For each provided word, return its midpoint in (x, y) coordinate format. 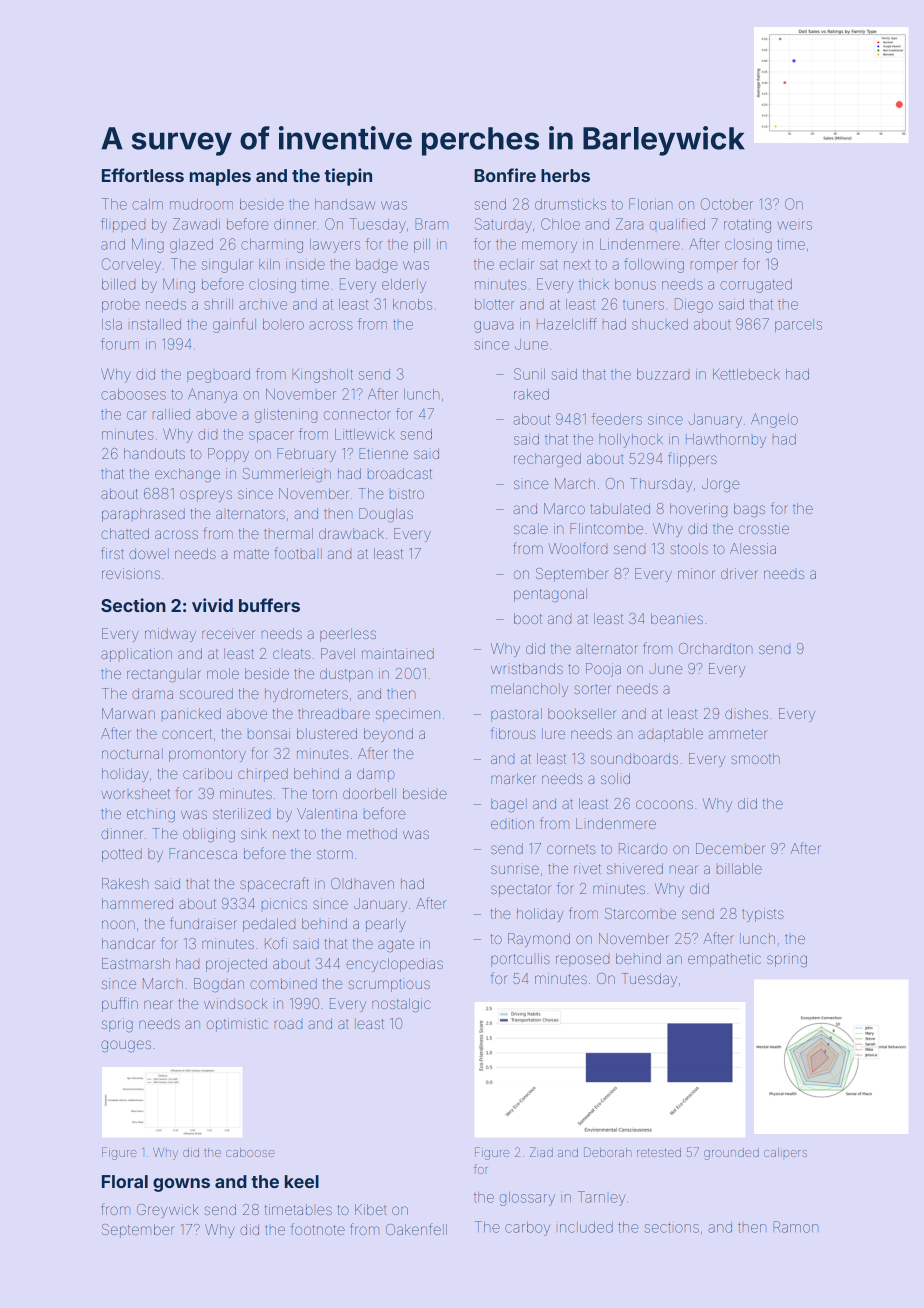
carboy (527, 1229)
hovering (698, 510)
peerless (348, 635)
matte (251, 554)
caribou (207, 773)
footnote (318, 1229)
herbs (565, 175)
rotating (747, 226)
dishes (746, 713)
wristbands (527, 668)
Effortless (143, 175)
